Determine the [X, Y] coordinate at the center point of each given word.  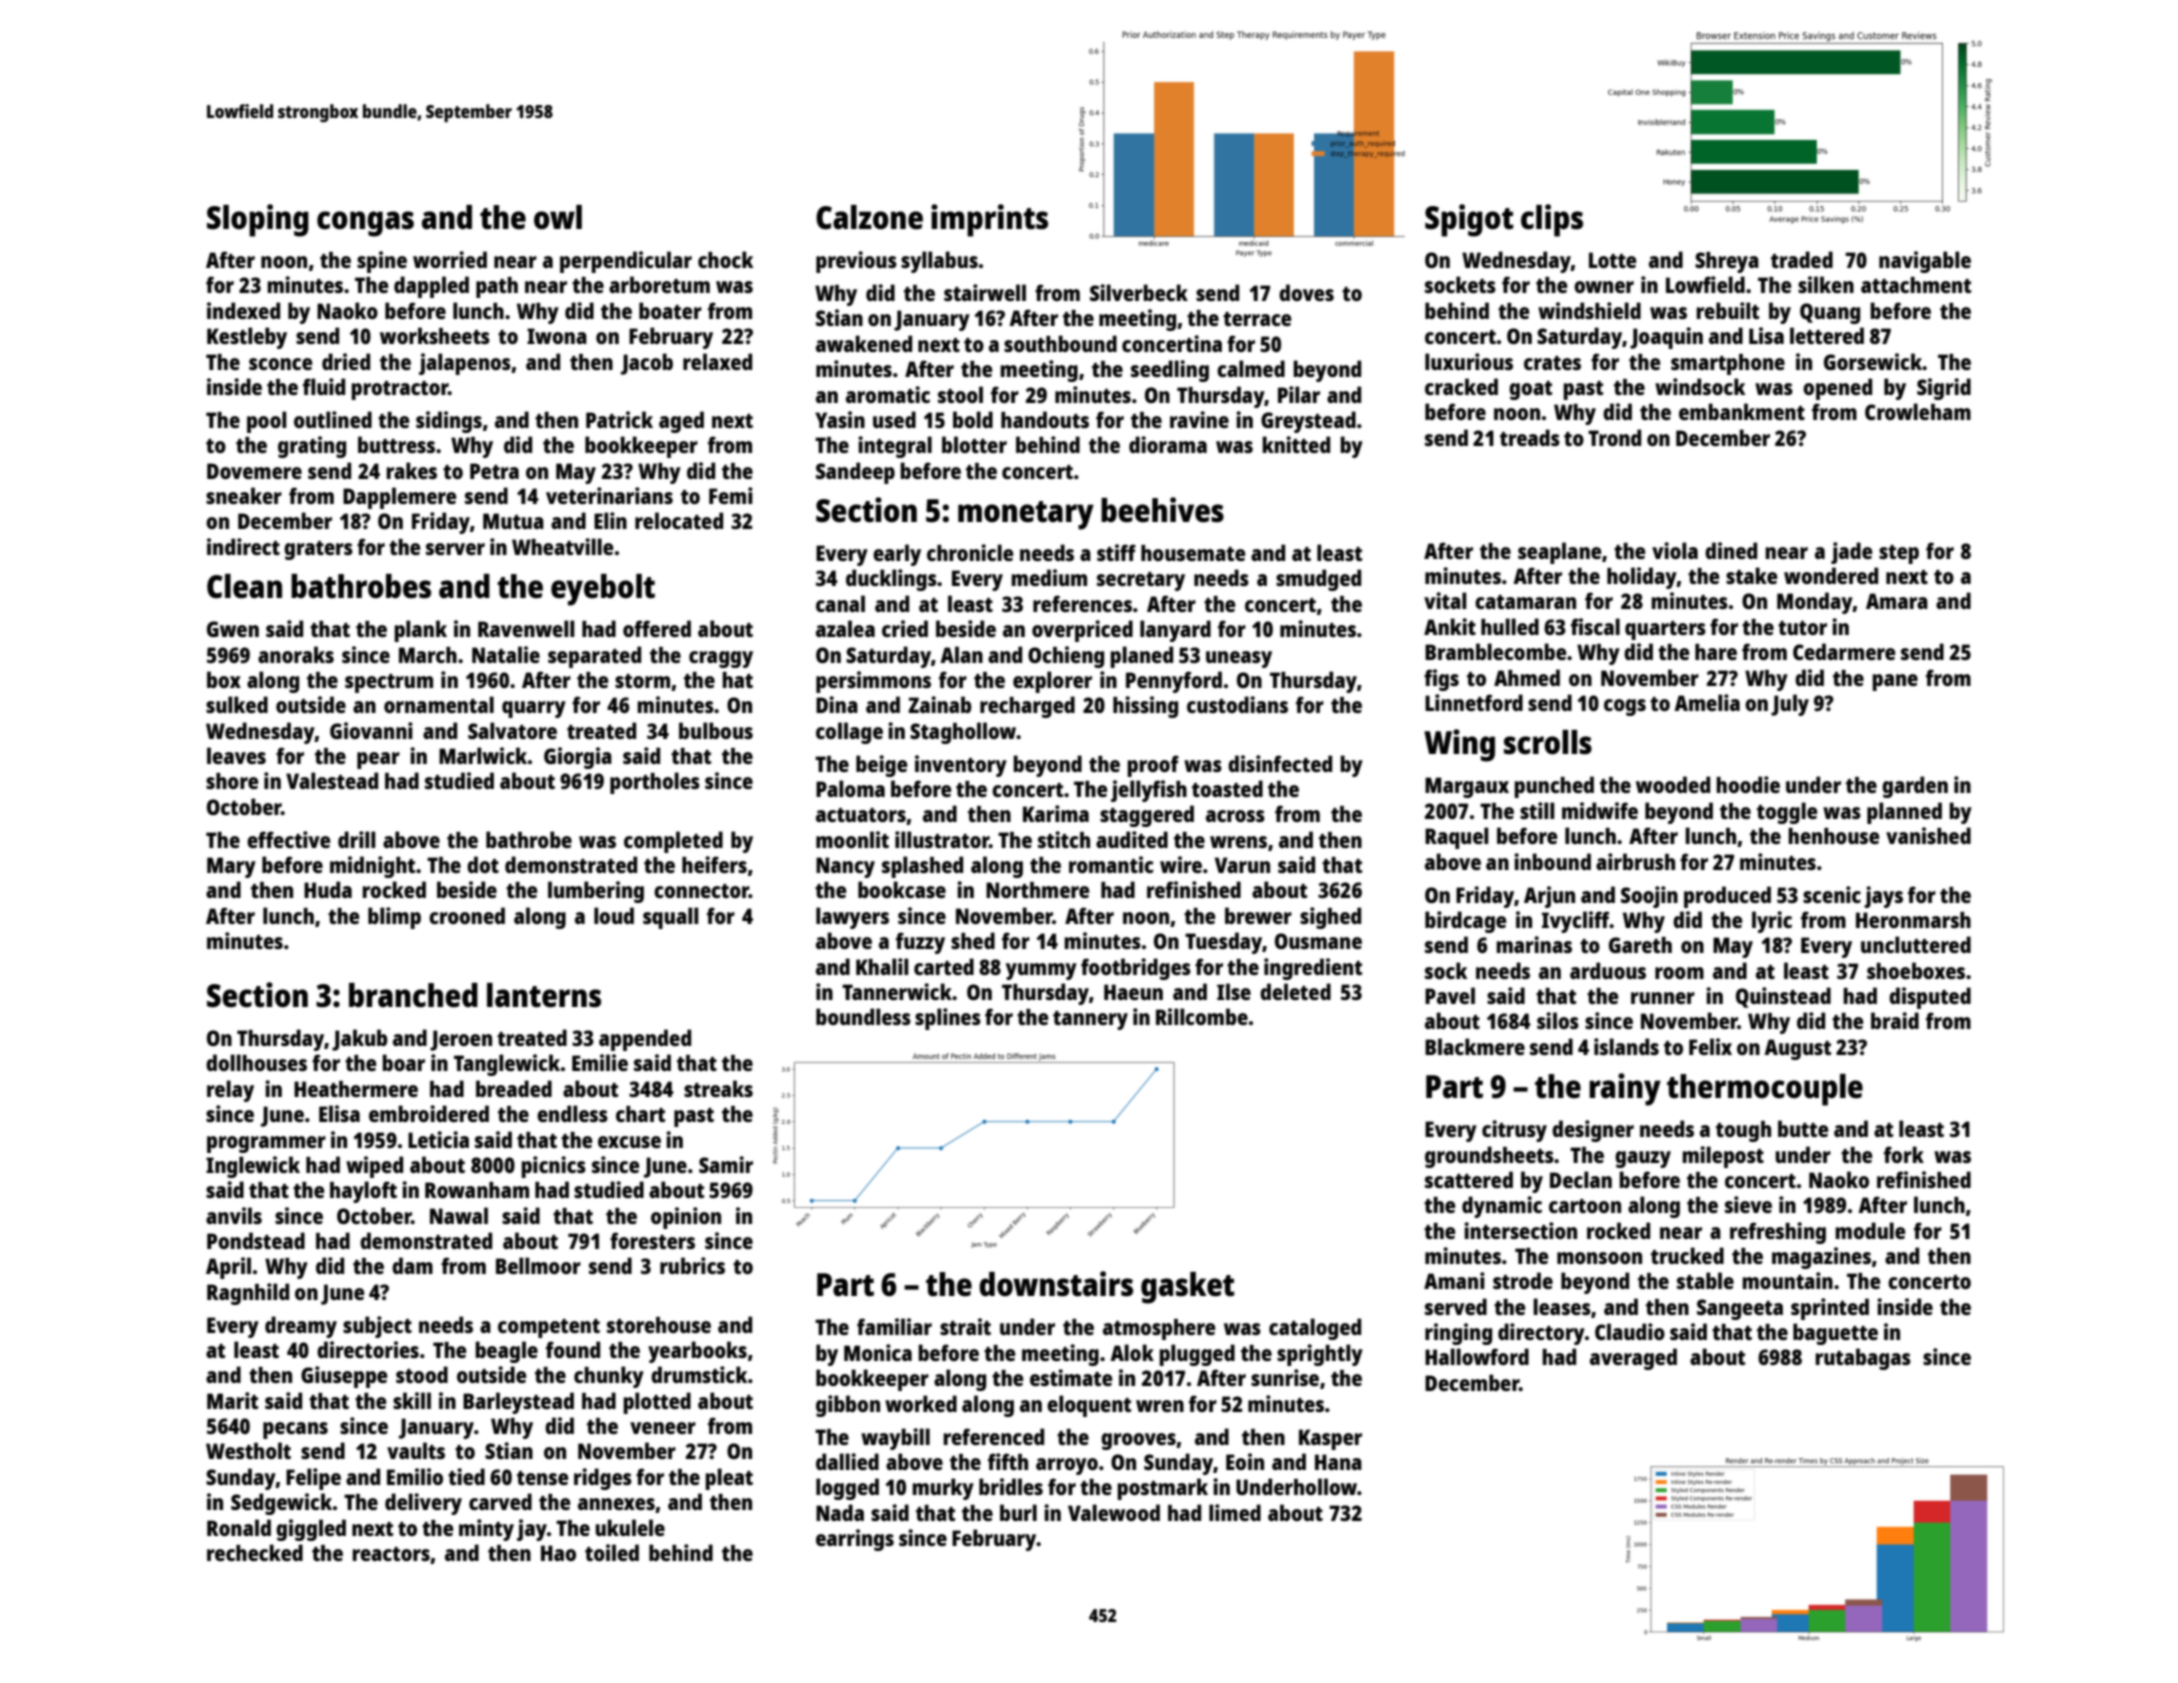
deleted [1295, 991]
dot [483, 864]
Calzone [869, 217]
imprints [989, 220]
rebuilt [1728, 310]
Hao [558, 1553]
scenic [1832, 894]
